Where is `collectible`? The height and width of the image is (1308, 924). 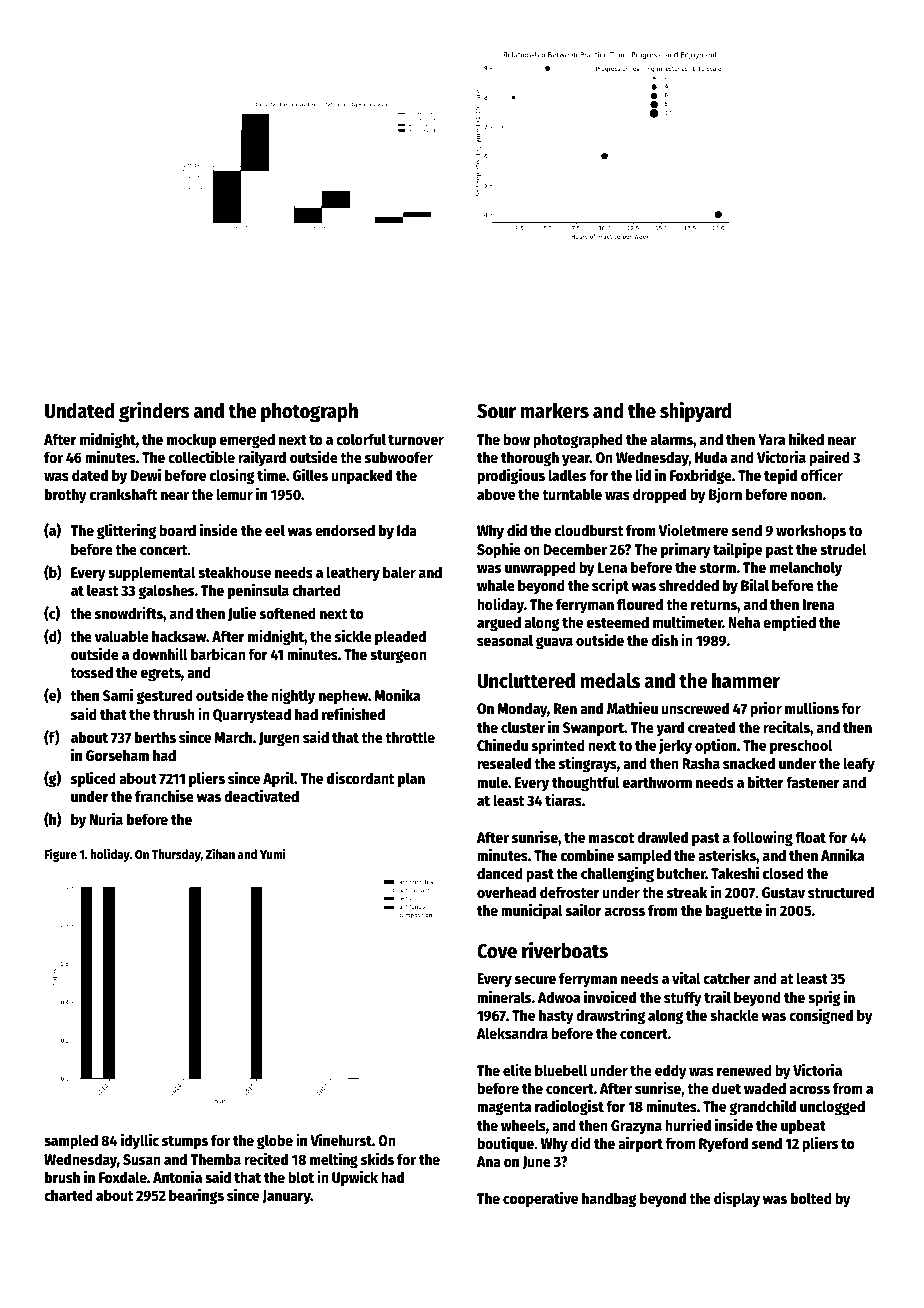 collectible is located at coordinates (201, 456).
